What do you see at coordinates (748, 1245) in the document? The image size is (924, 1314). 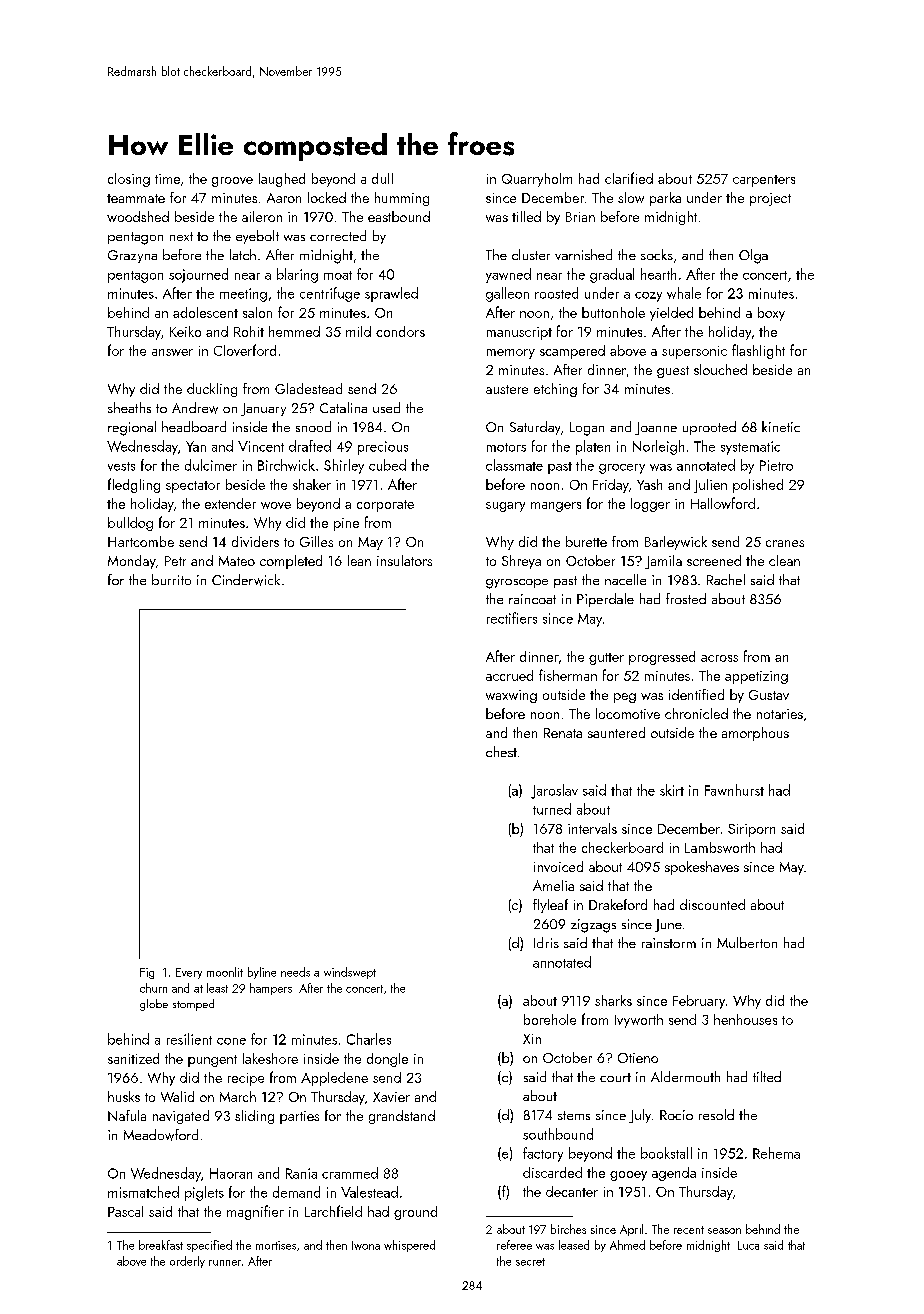 I see `Luca` at bounding box center [748, 1245].
